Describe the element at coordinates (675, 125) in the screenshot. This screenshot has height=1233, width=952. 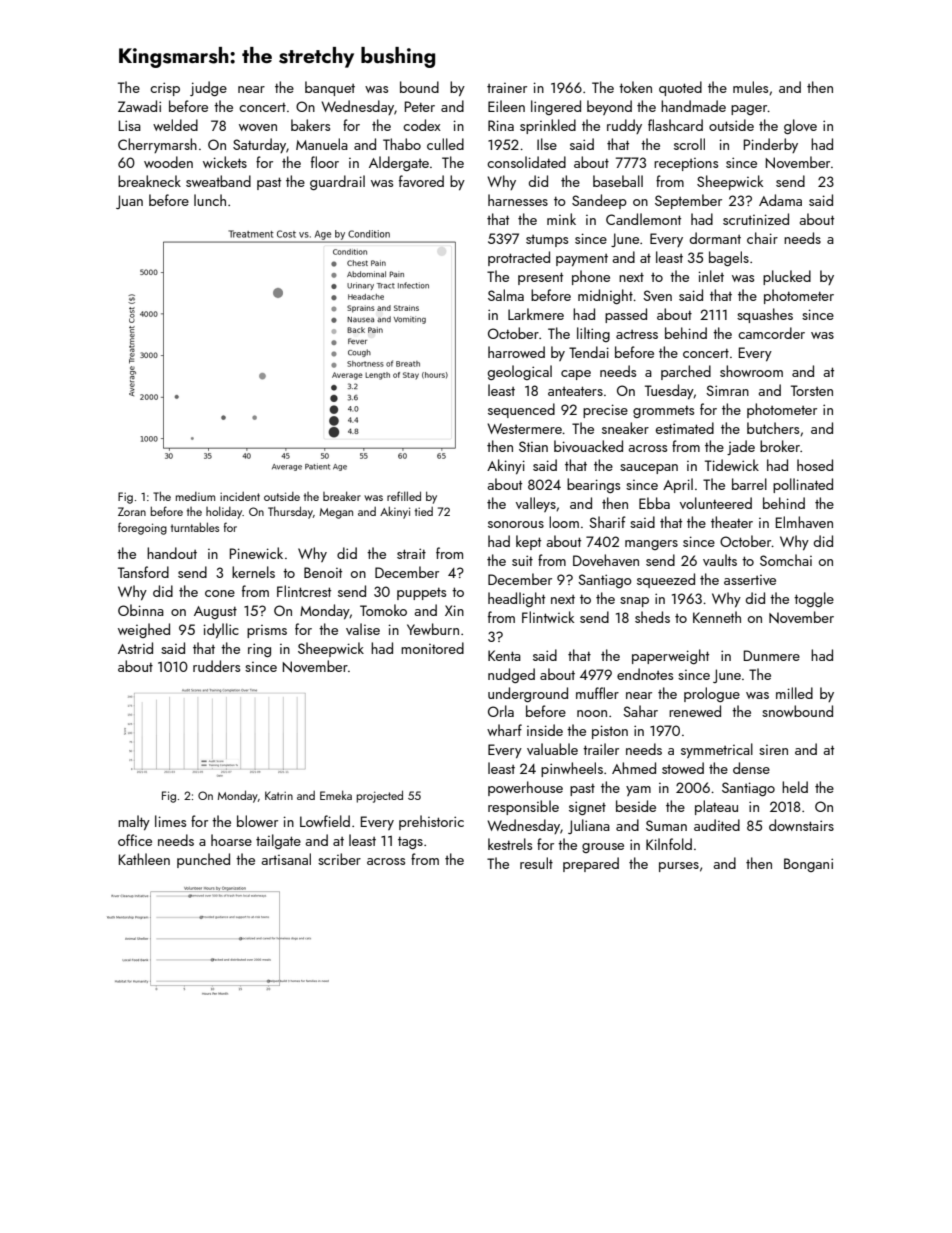
I see `flashcard` at that location.
